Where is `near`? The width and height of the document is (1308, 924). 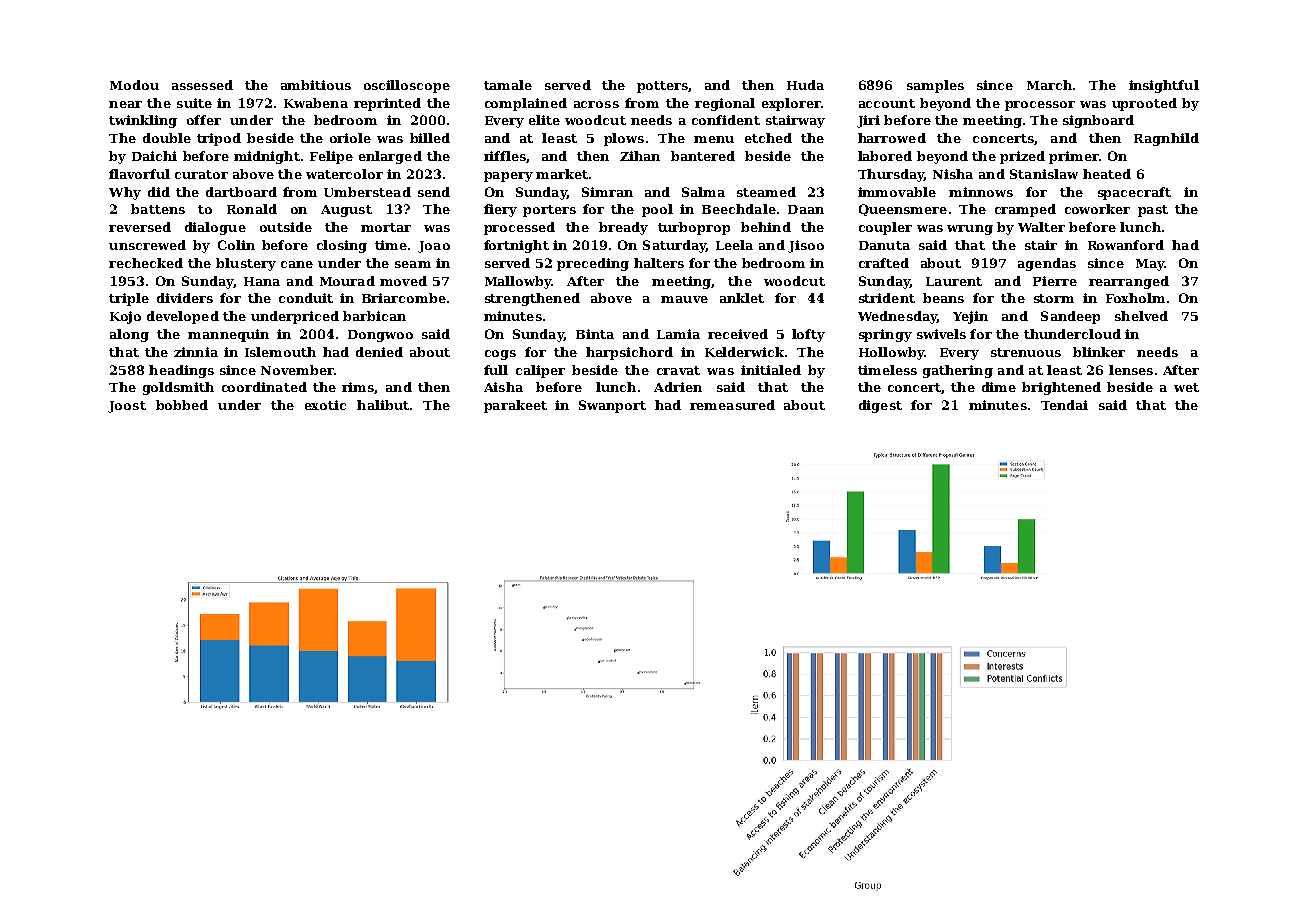 near is located at coordinates (125, 104).
